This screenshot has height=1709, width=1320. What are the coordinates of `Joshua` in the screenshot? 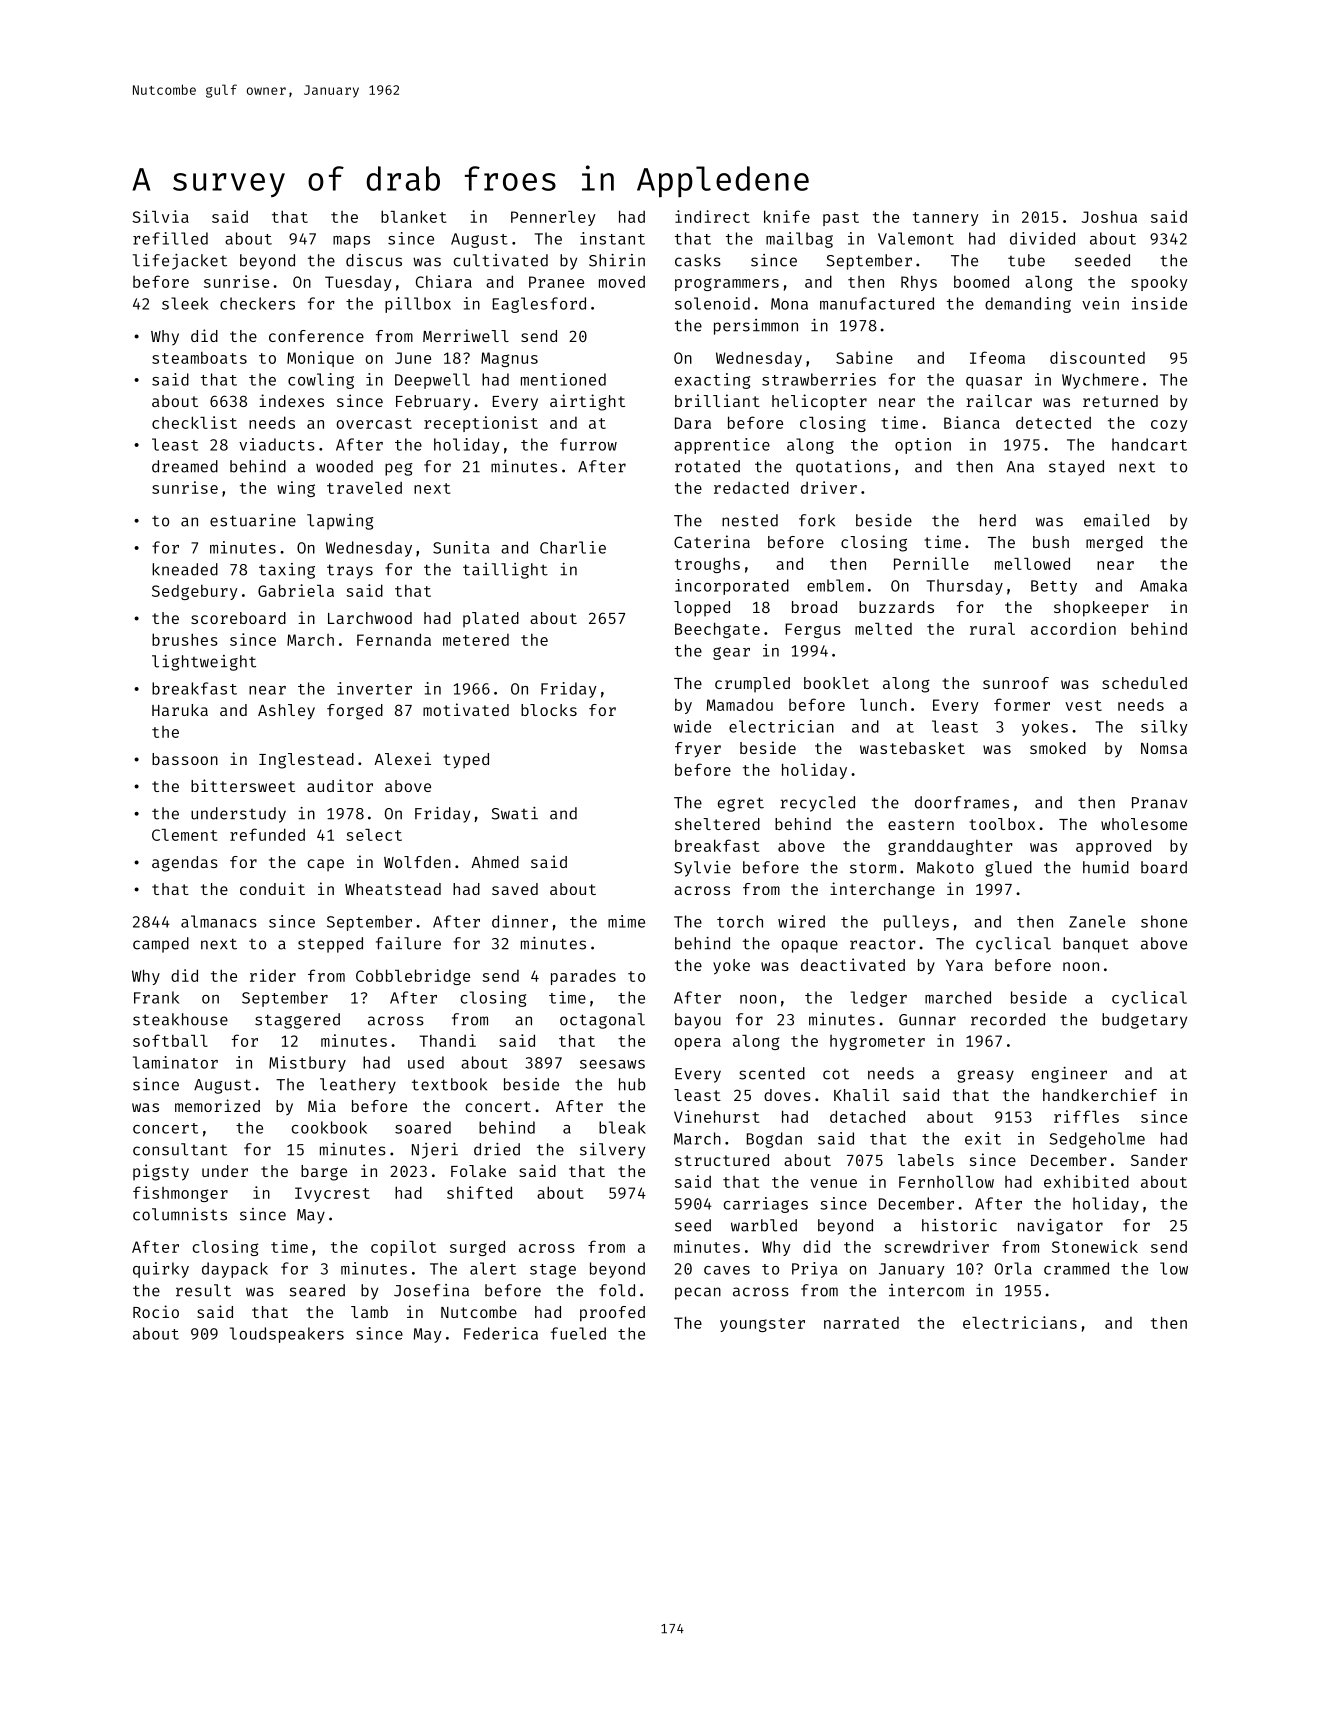 It's located at (1109, 217).
